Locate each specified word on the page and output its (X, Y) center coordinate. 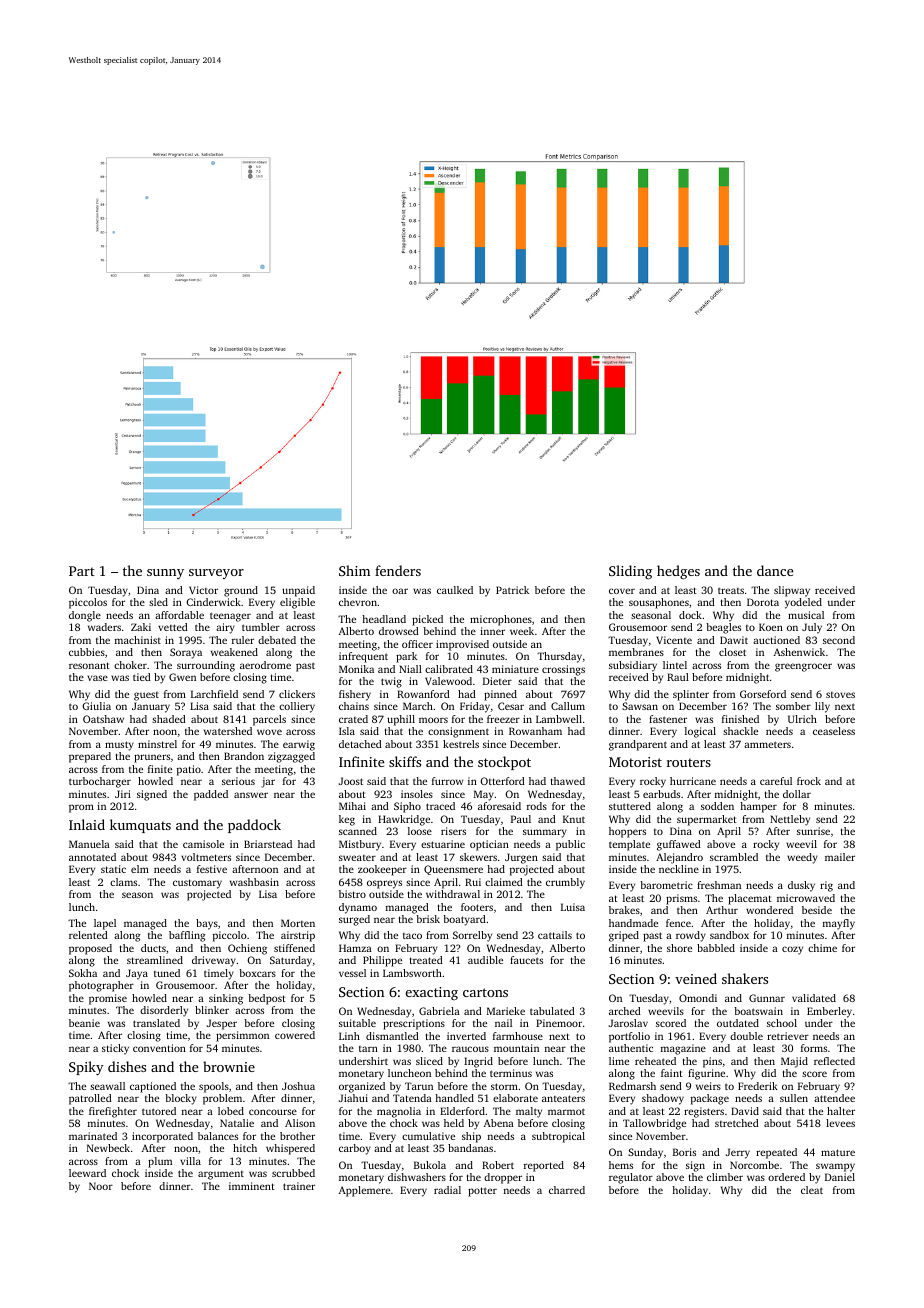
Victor (203, 590)
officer (417, 644)
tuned (167, 973)
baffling (187, 936)
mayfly (839, 924)
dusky (801, 886)
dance (775, 570)
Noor (101, 1186)
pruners (152, 758)
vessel (352, 973)
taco (412, 936)
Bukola (430, 1165)
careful (776, 781)
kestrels (461, 744)
